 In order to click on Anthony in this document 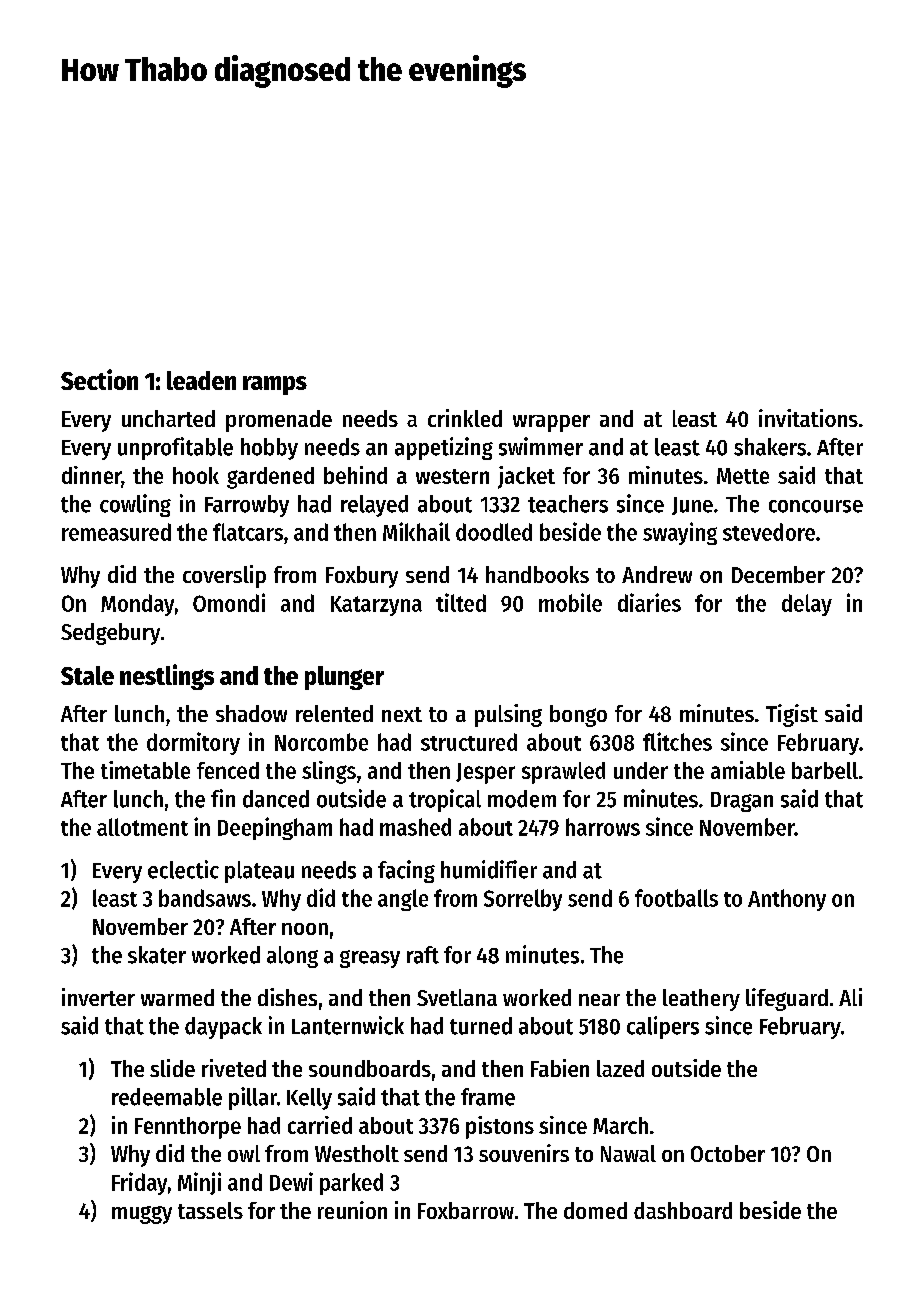, I will do `click(787, 900)`.
